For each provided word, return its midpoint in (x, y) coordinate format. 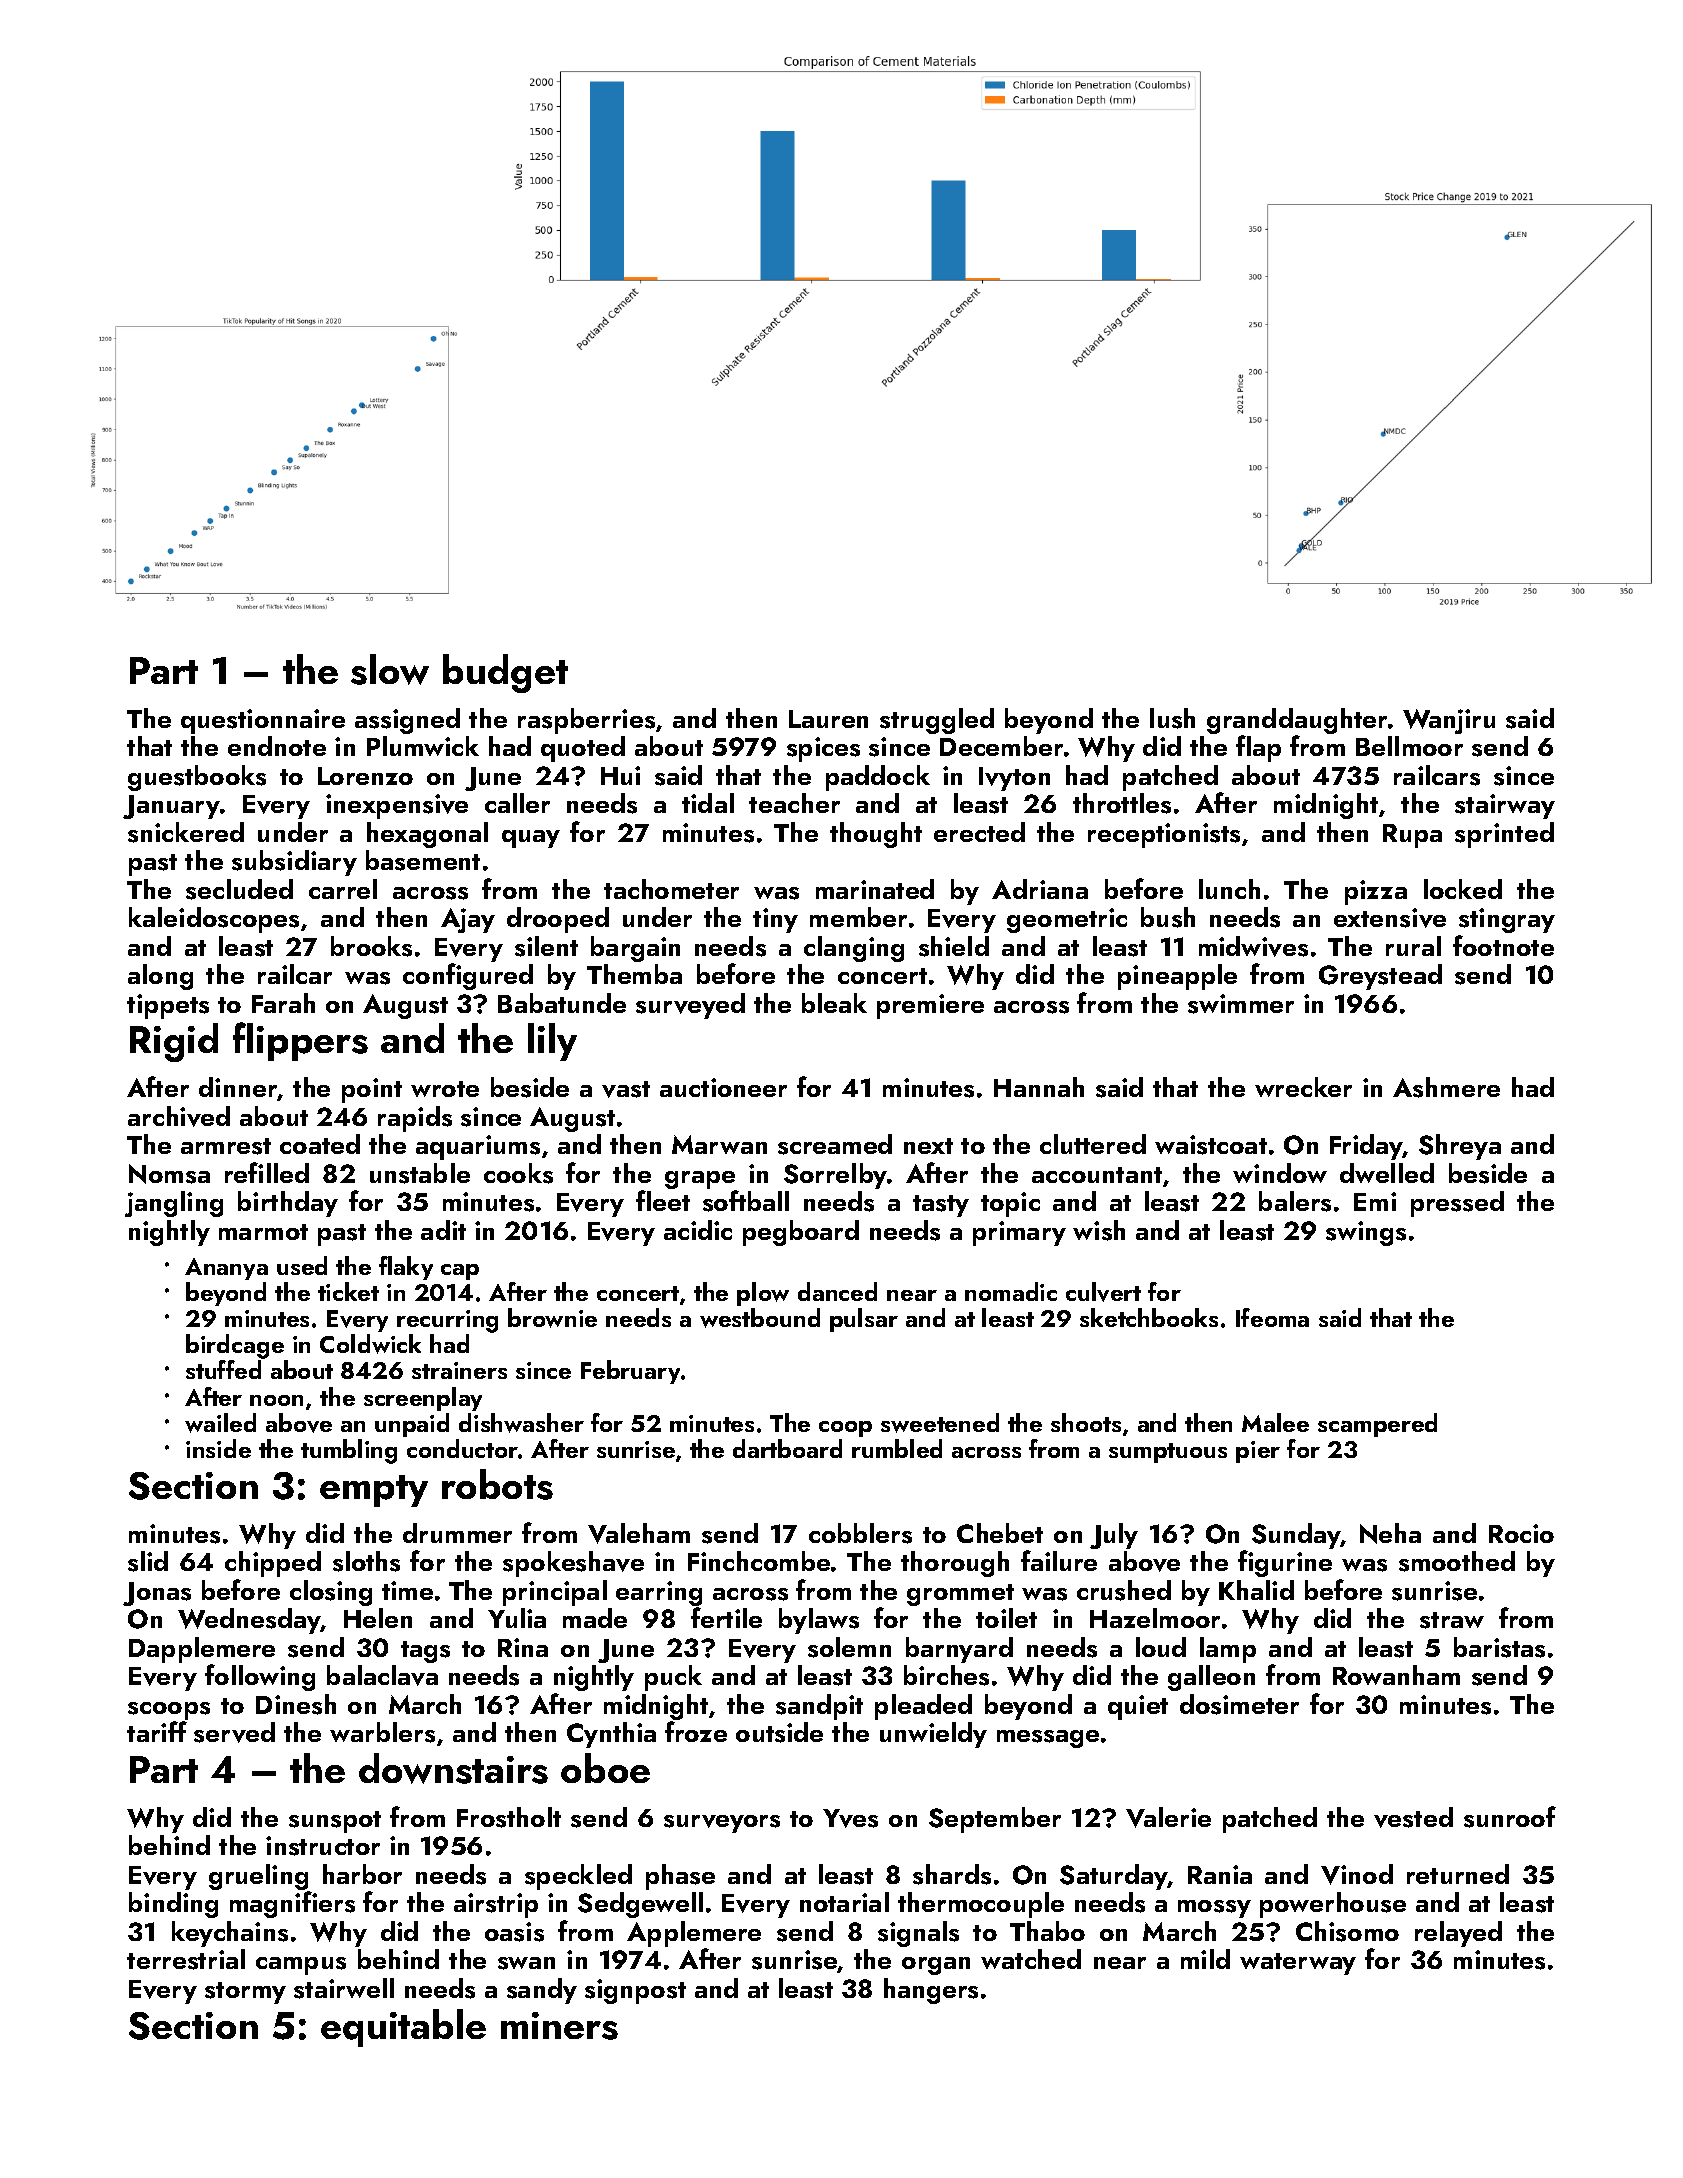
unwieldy (933, 1735)
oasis (514, 1932)
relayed (1458, 1934)
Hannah (1039, 1087)
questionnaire (263, 721)
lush (1172, 718)
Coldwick (370, 1344)
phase (680, 1877)
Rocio (1521, 1533)
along (160, 977)
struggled (937, 721)
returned (1458, 1874)
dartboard (787, 1448)
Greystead (1380, 977)
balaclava (382, 1675)
